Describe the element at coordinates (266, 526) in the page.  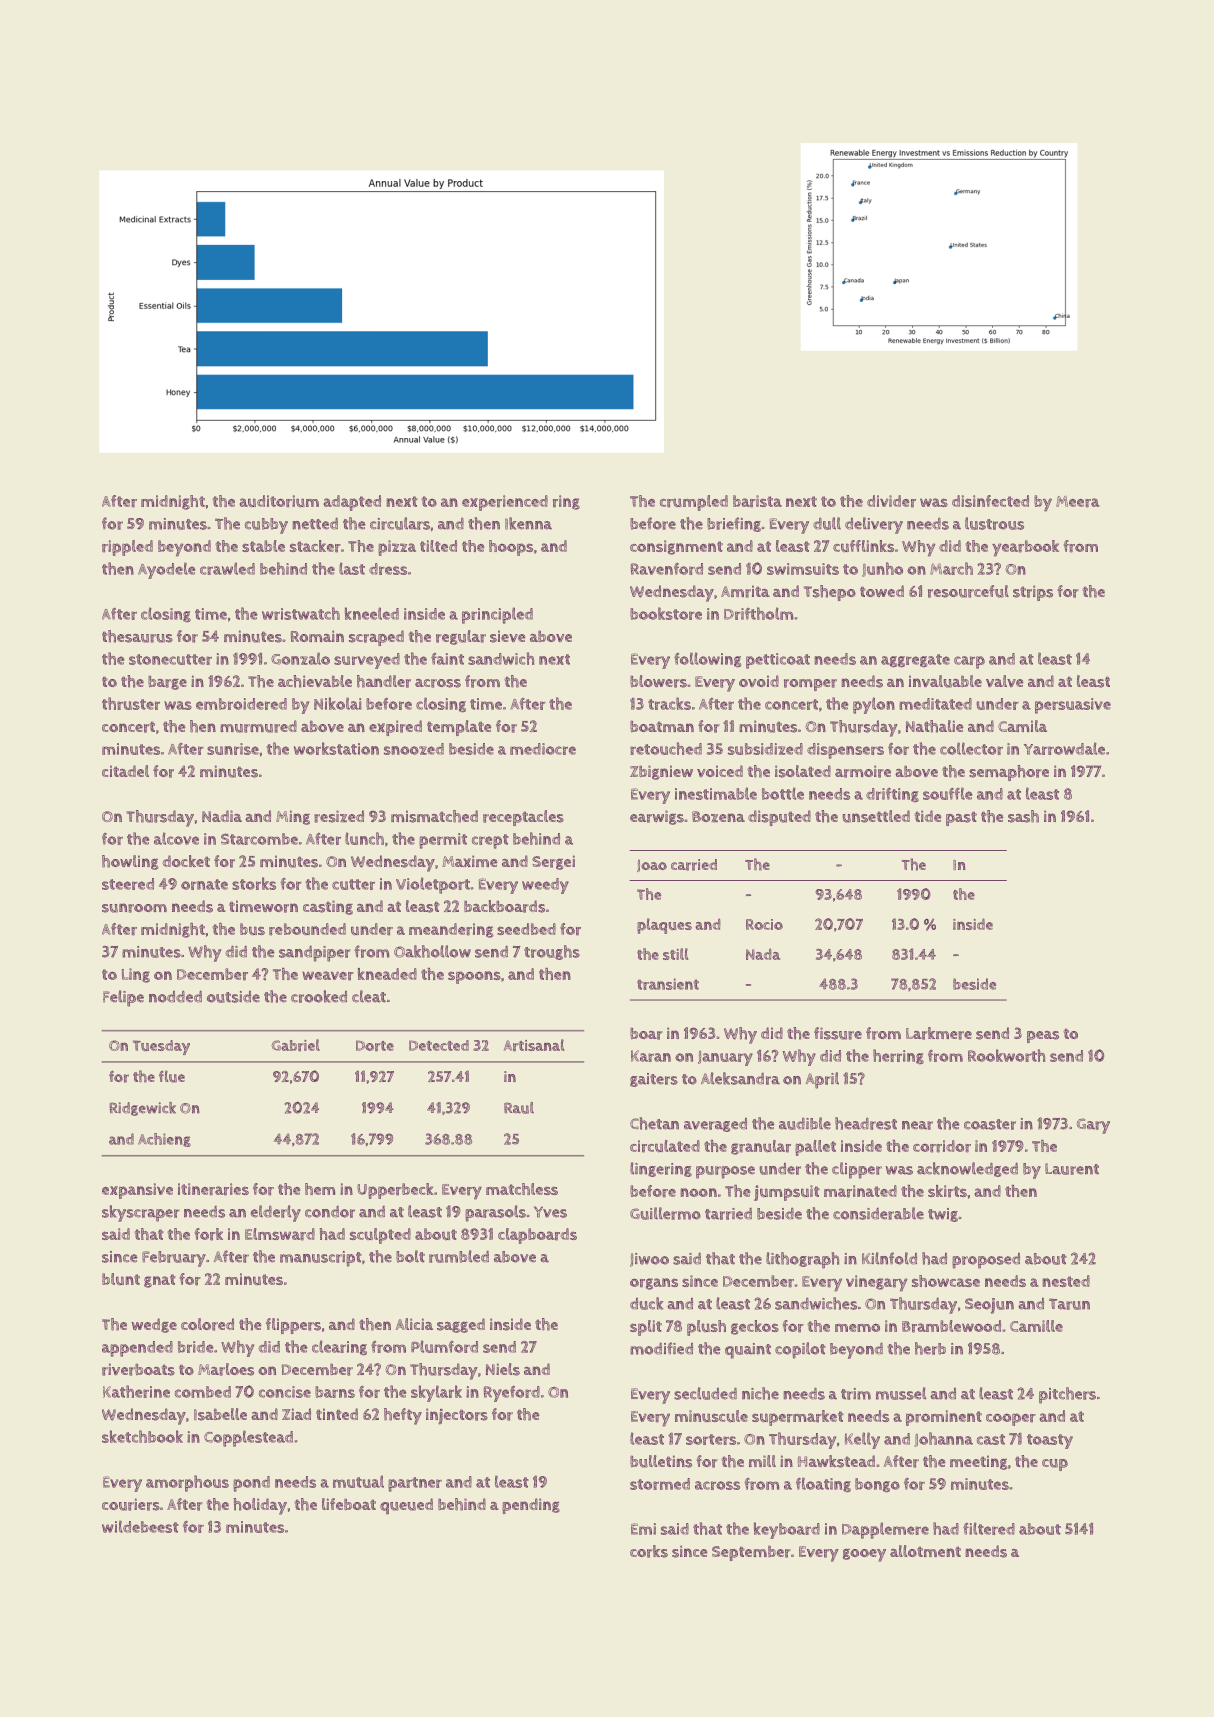
I see `cubby` at that location.
